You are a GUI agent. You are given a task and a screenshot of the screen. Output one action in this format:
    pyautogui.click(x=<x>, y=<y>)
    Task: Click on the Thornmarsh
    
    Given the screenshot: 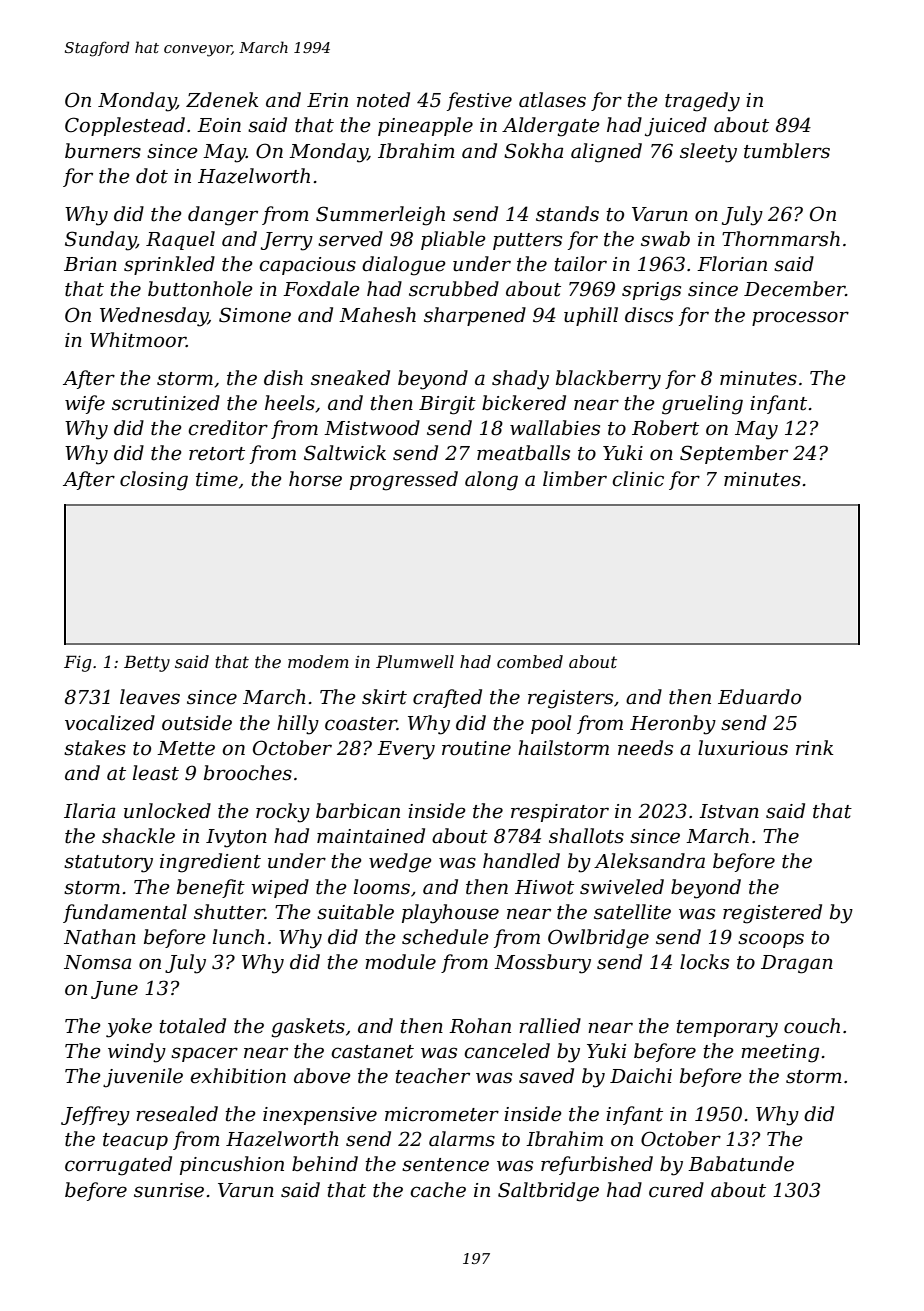 What is the action you would take?
    pyautogui.click(x=781, y=239)
